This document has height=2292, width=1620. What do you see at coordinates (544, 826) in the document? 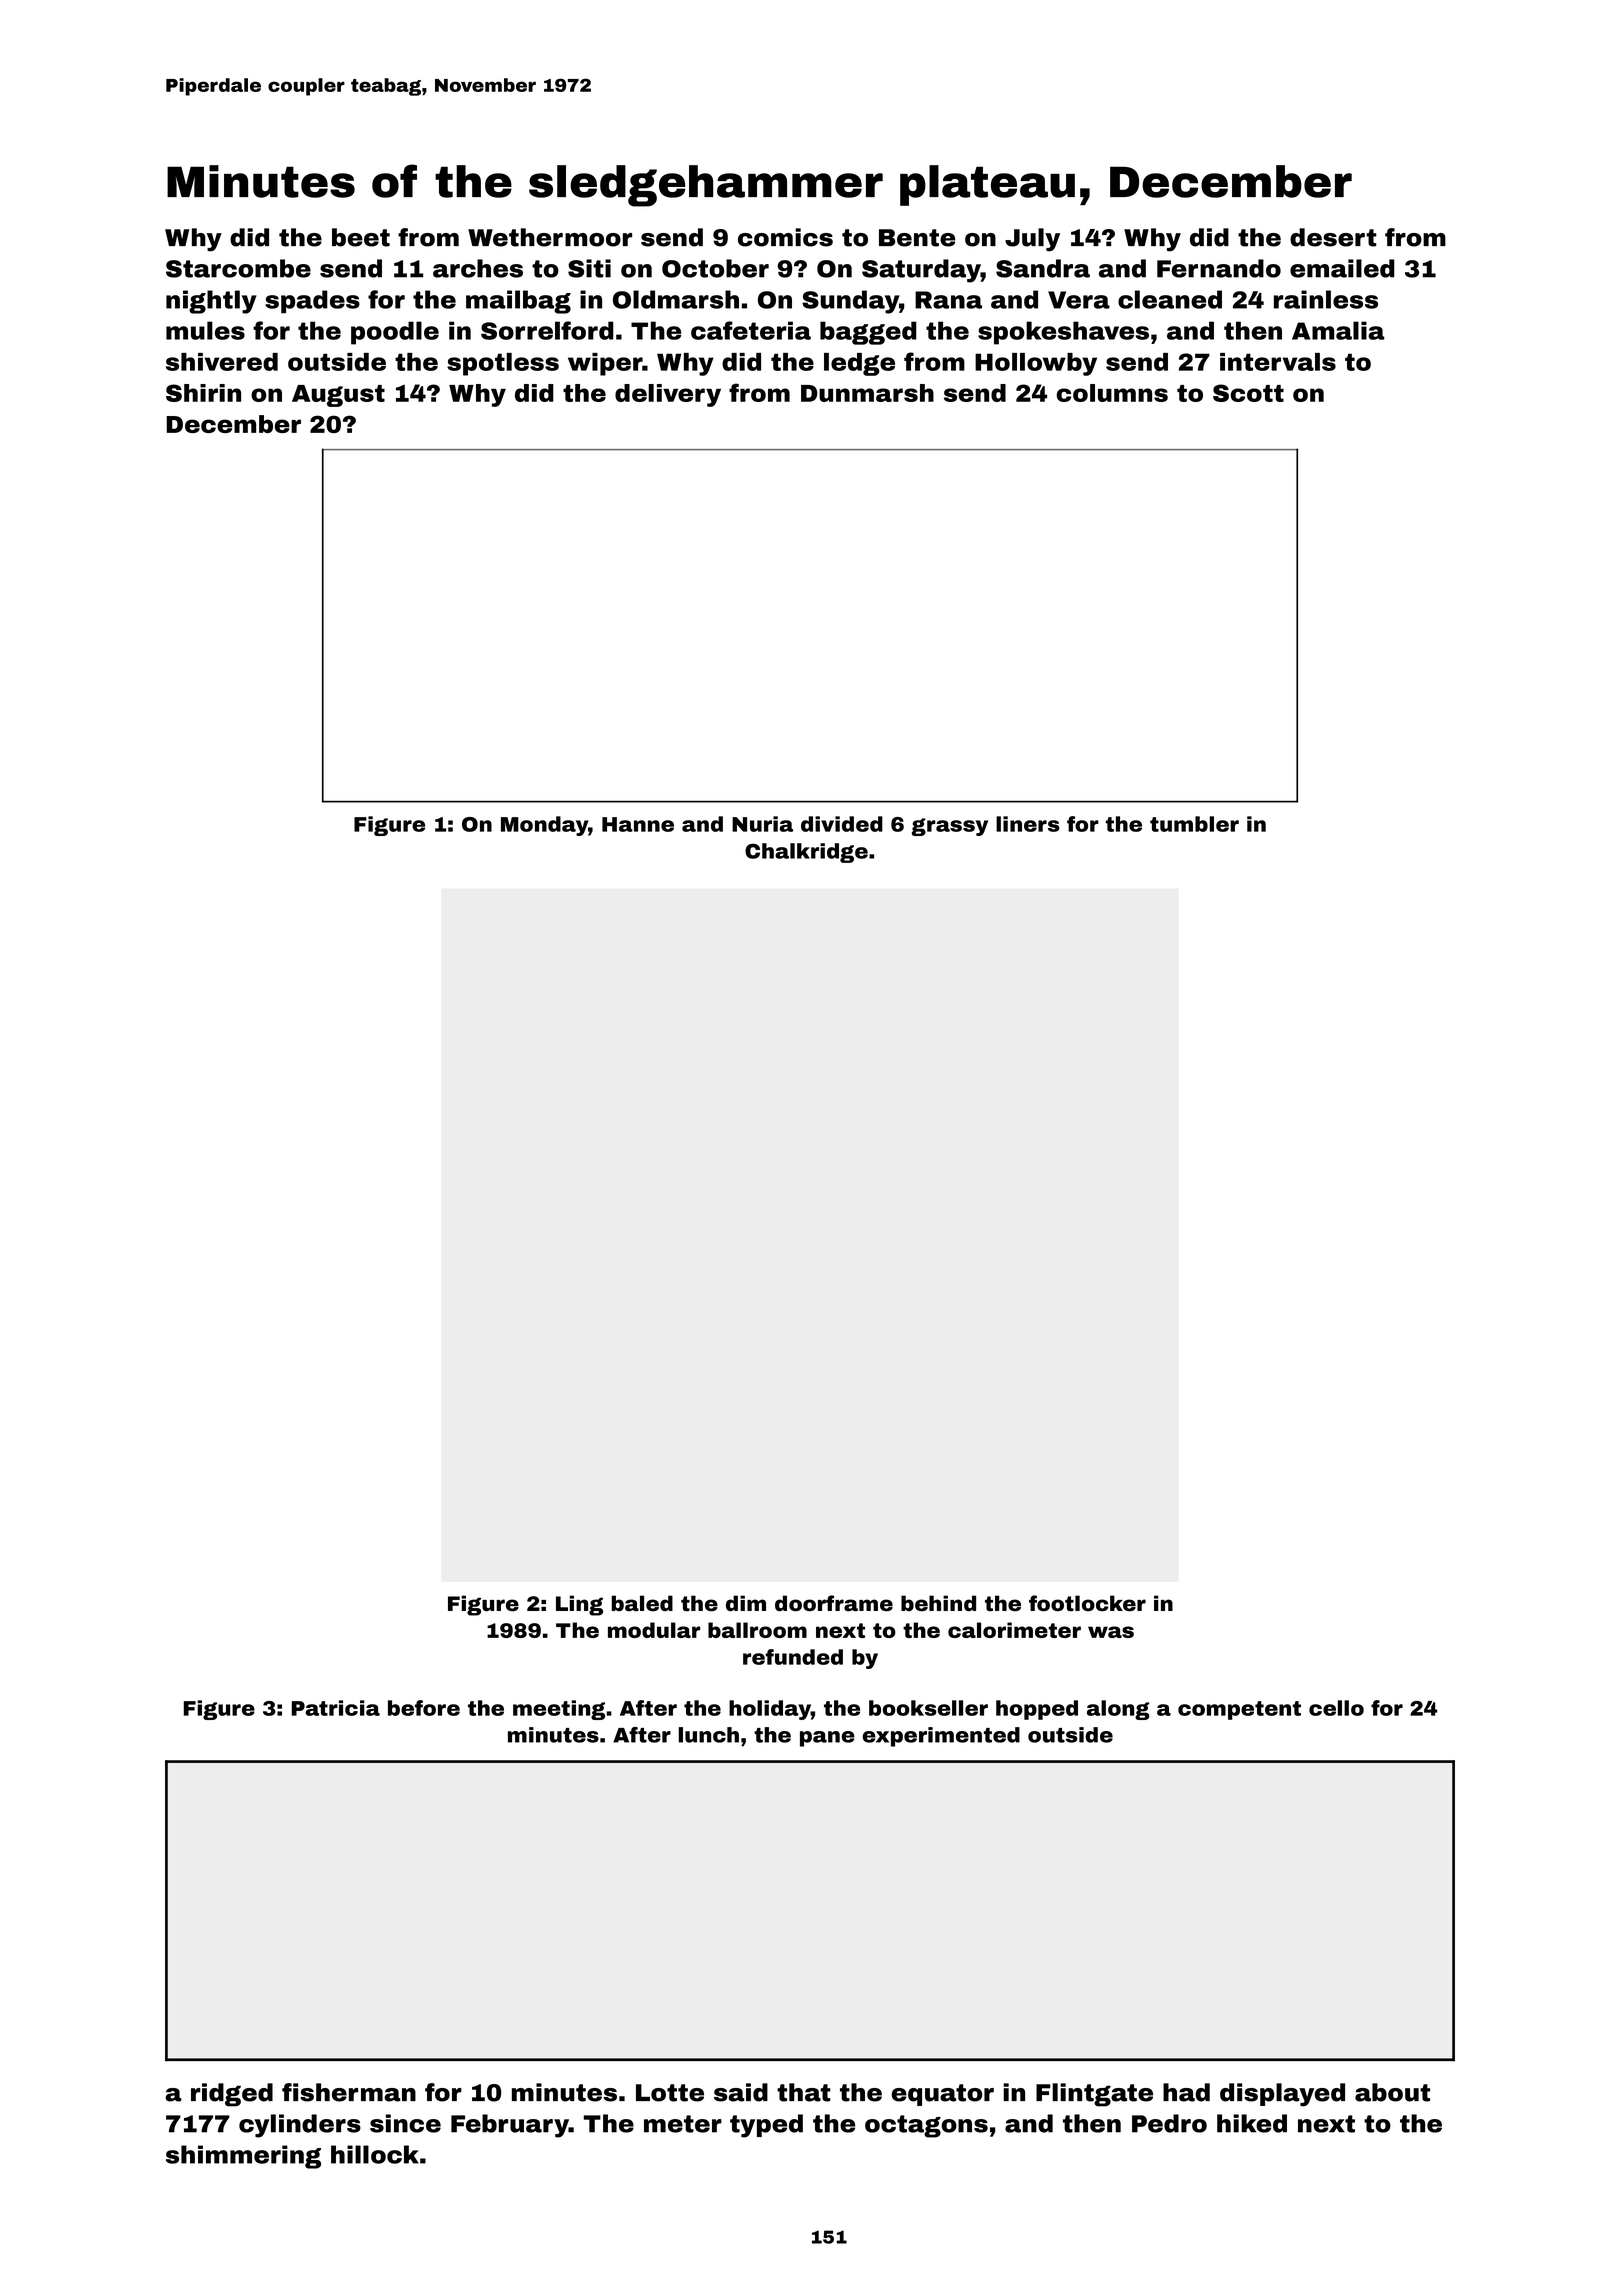
I see `Monday` at bounding box center [544, 826].
